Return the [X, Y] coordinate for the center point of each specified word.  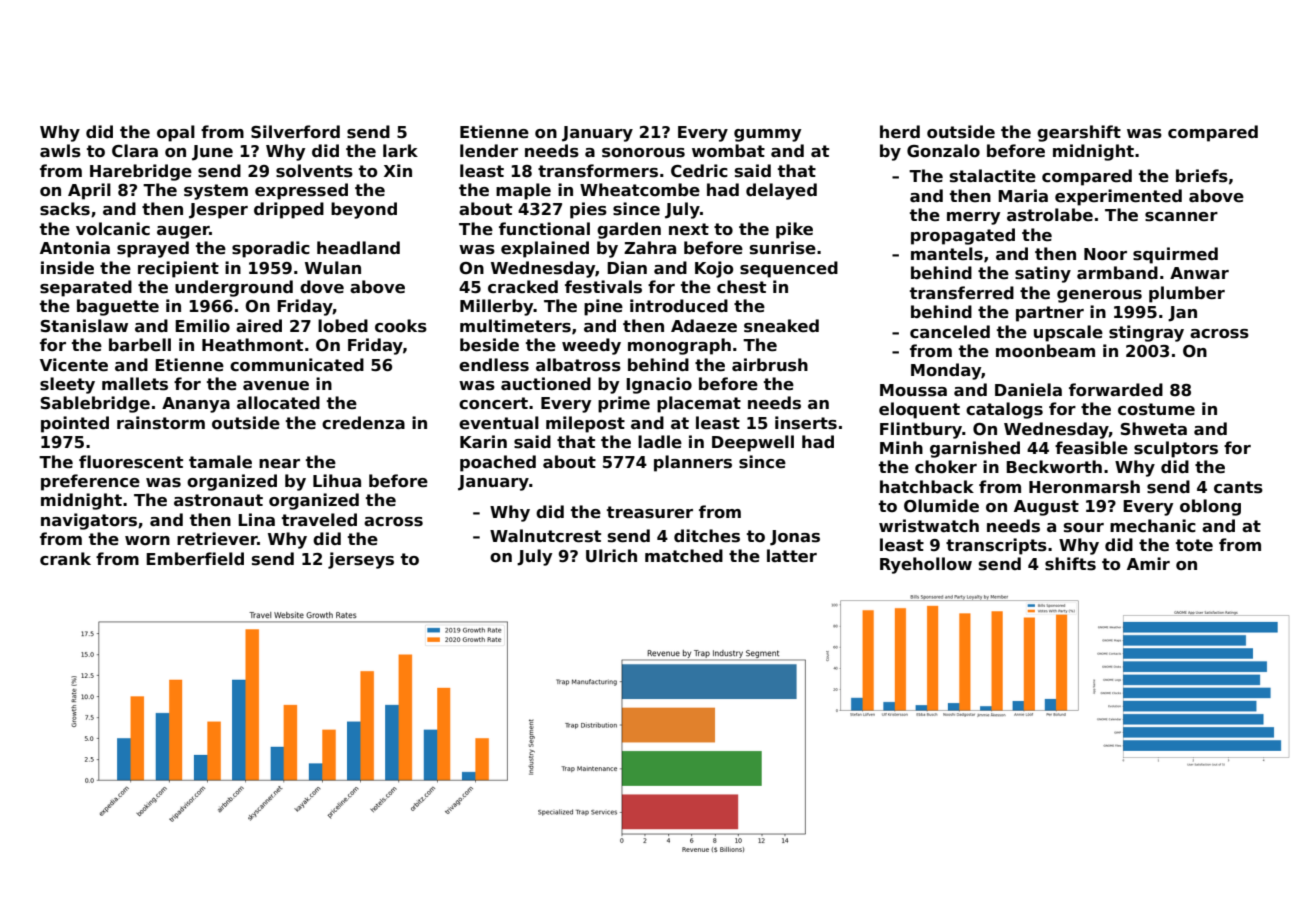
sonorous [643, 153]
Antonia [75, 248]
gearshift [1079, 133]
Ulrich [611, 556]
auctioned [546, 384]
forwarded [1116, 390]
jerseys [361, 560]
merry [973, 218]
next [689, 229]
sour [1084, 528]
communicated [297, 365]
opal [176, 133]
